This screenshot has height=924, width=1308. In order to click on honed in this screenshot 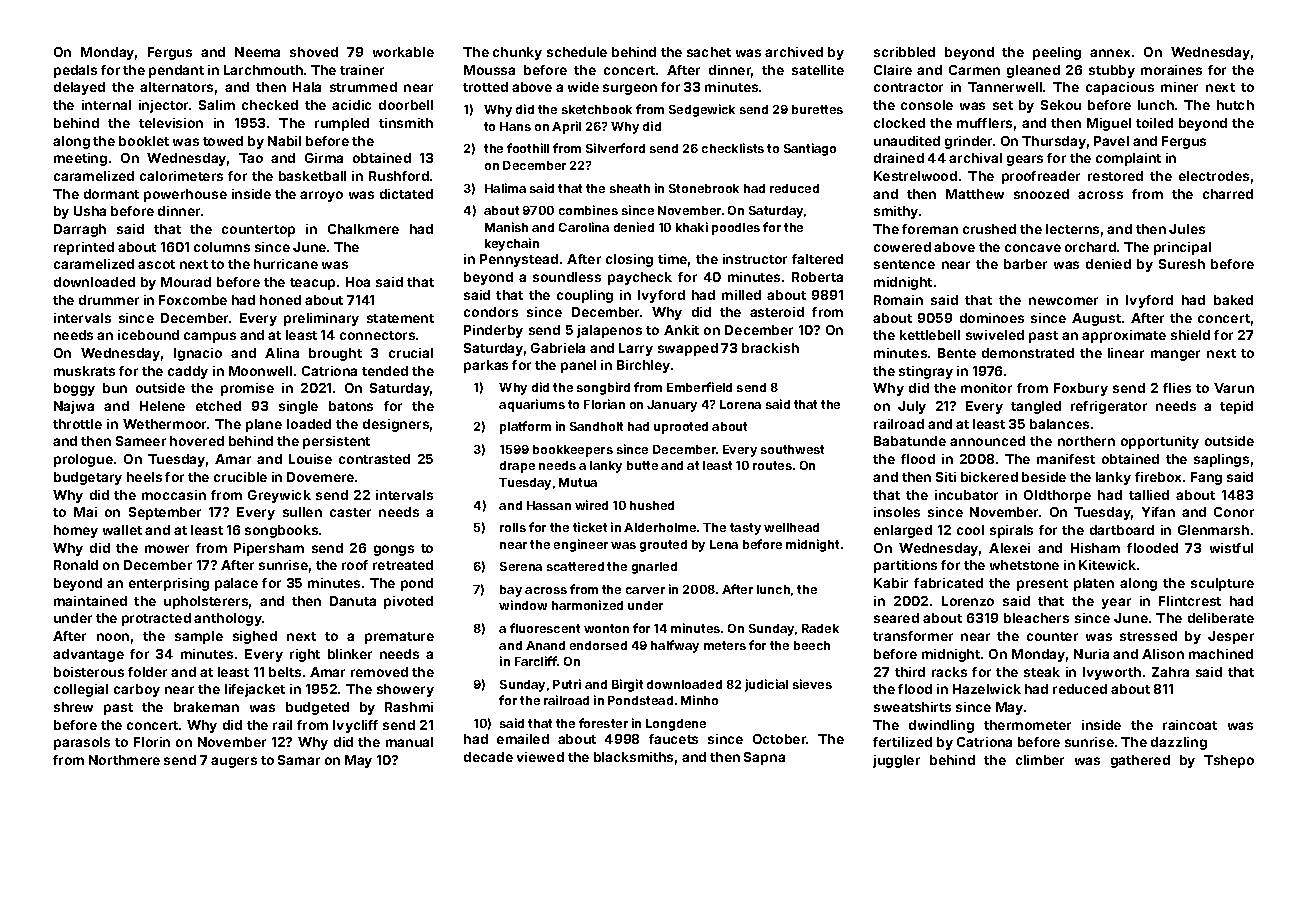, I will do `click(280, 300)`.
